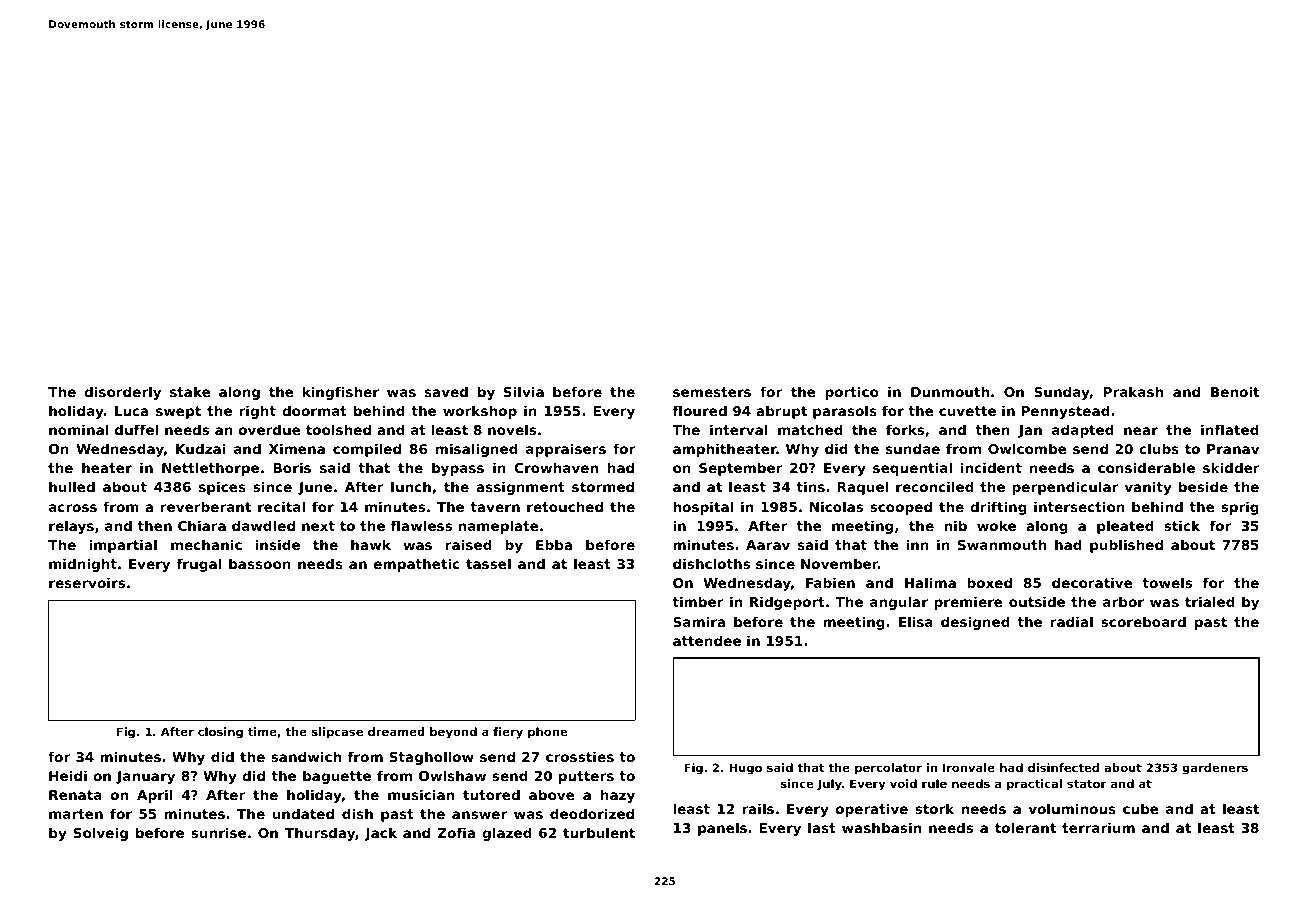  Describe the element at coordinates (707, 640) in the screenshot. I see `attendee` at that location.
